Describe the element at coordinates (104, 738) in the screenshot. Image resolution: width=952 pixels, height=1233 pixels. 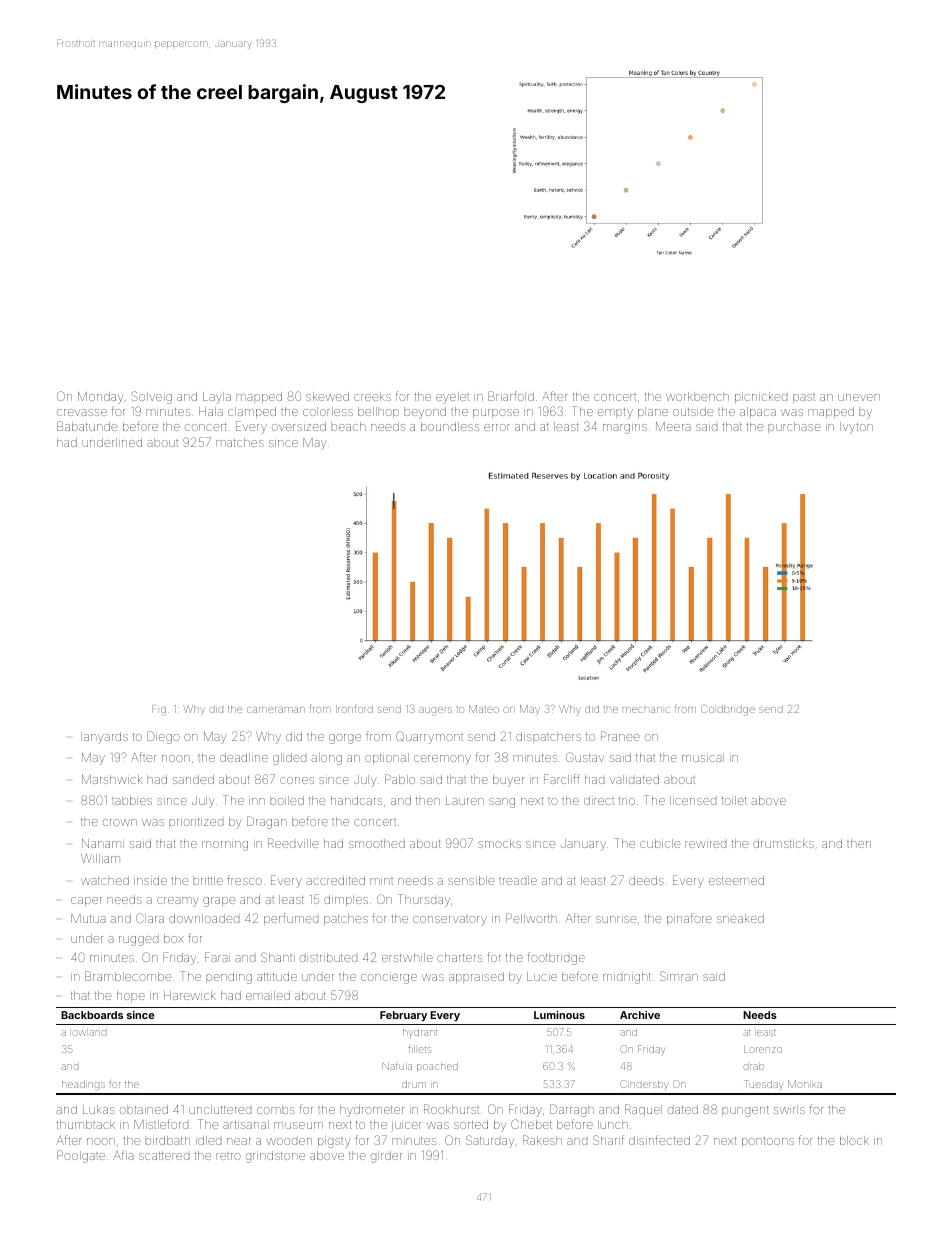
I see `lanyards` at that location.
